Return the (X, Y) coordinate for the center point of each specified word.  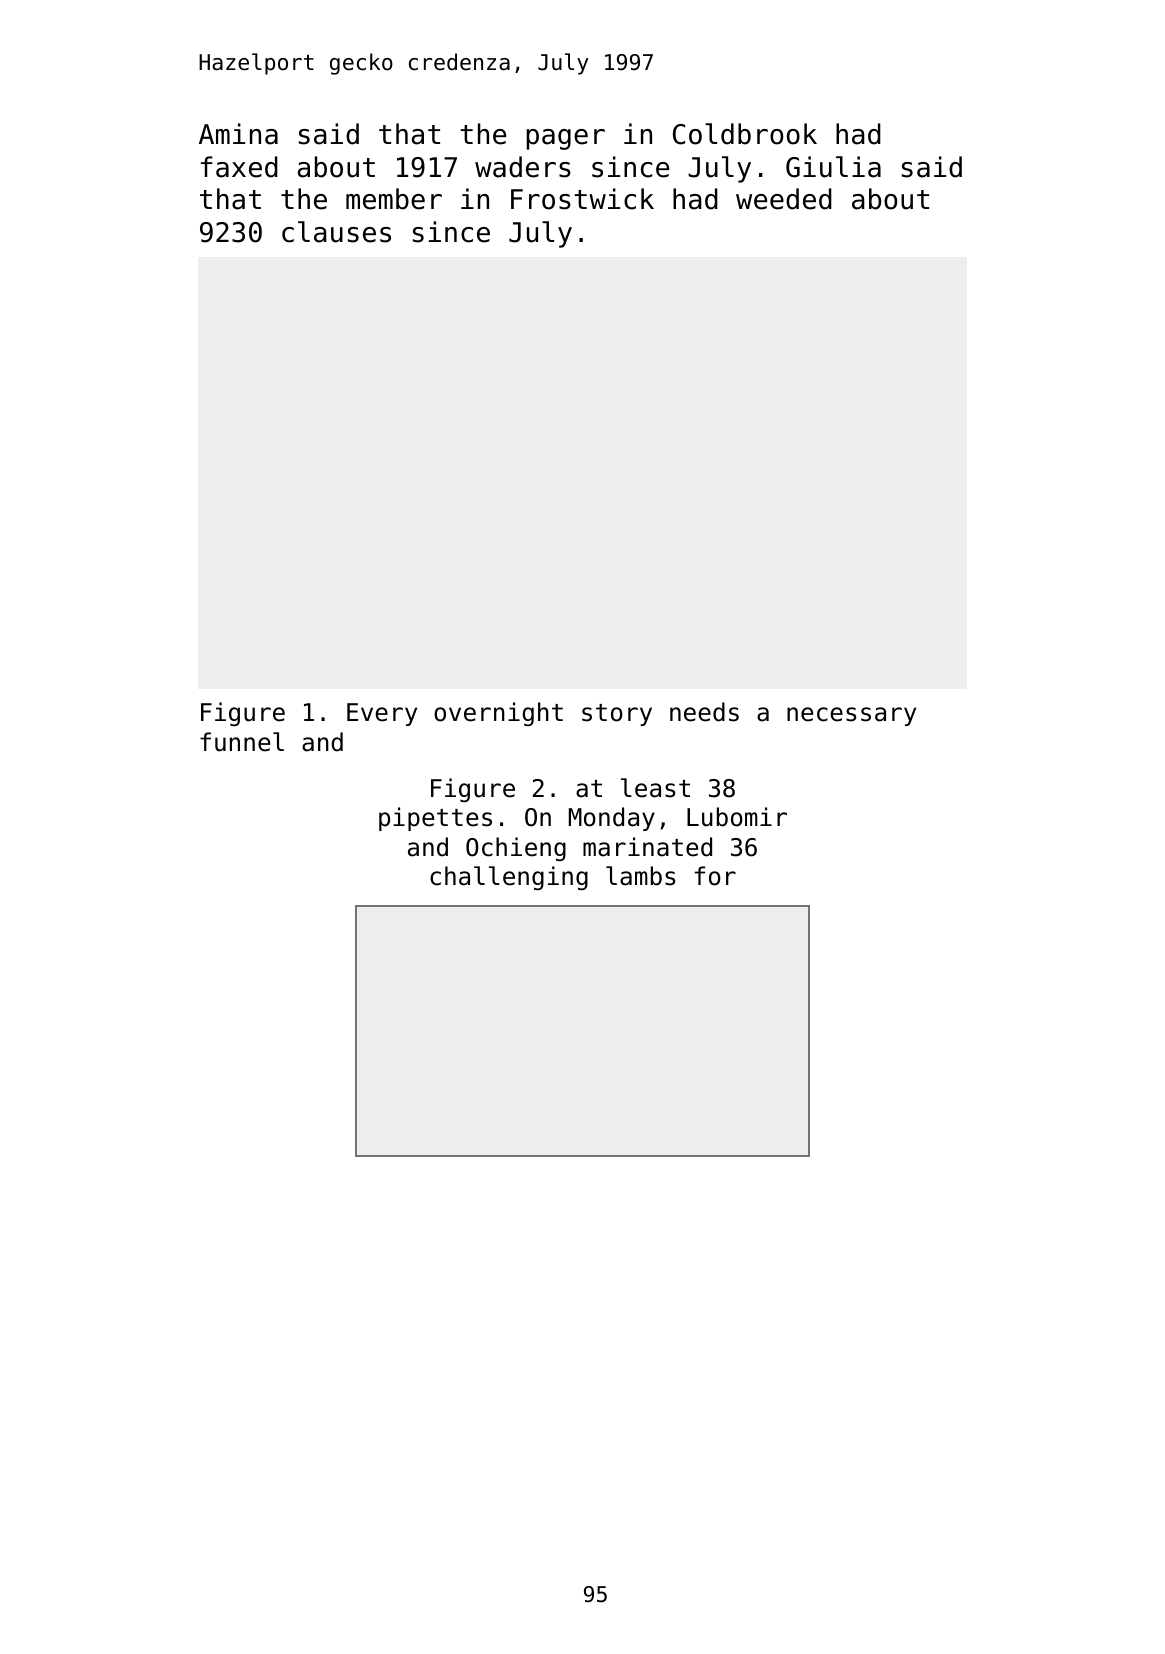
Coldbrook (745, 134)
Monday (612, 819)
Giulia (833, 167)
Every (382, 714)
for (715, 876)
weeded (784, 199)
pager (565, 139)
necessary (851, 716)
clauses (336, 232)
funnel (242, 742)
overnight (498, 714)
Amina (238, 134)
